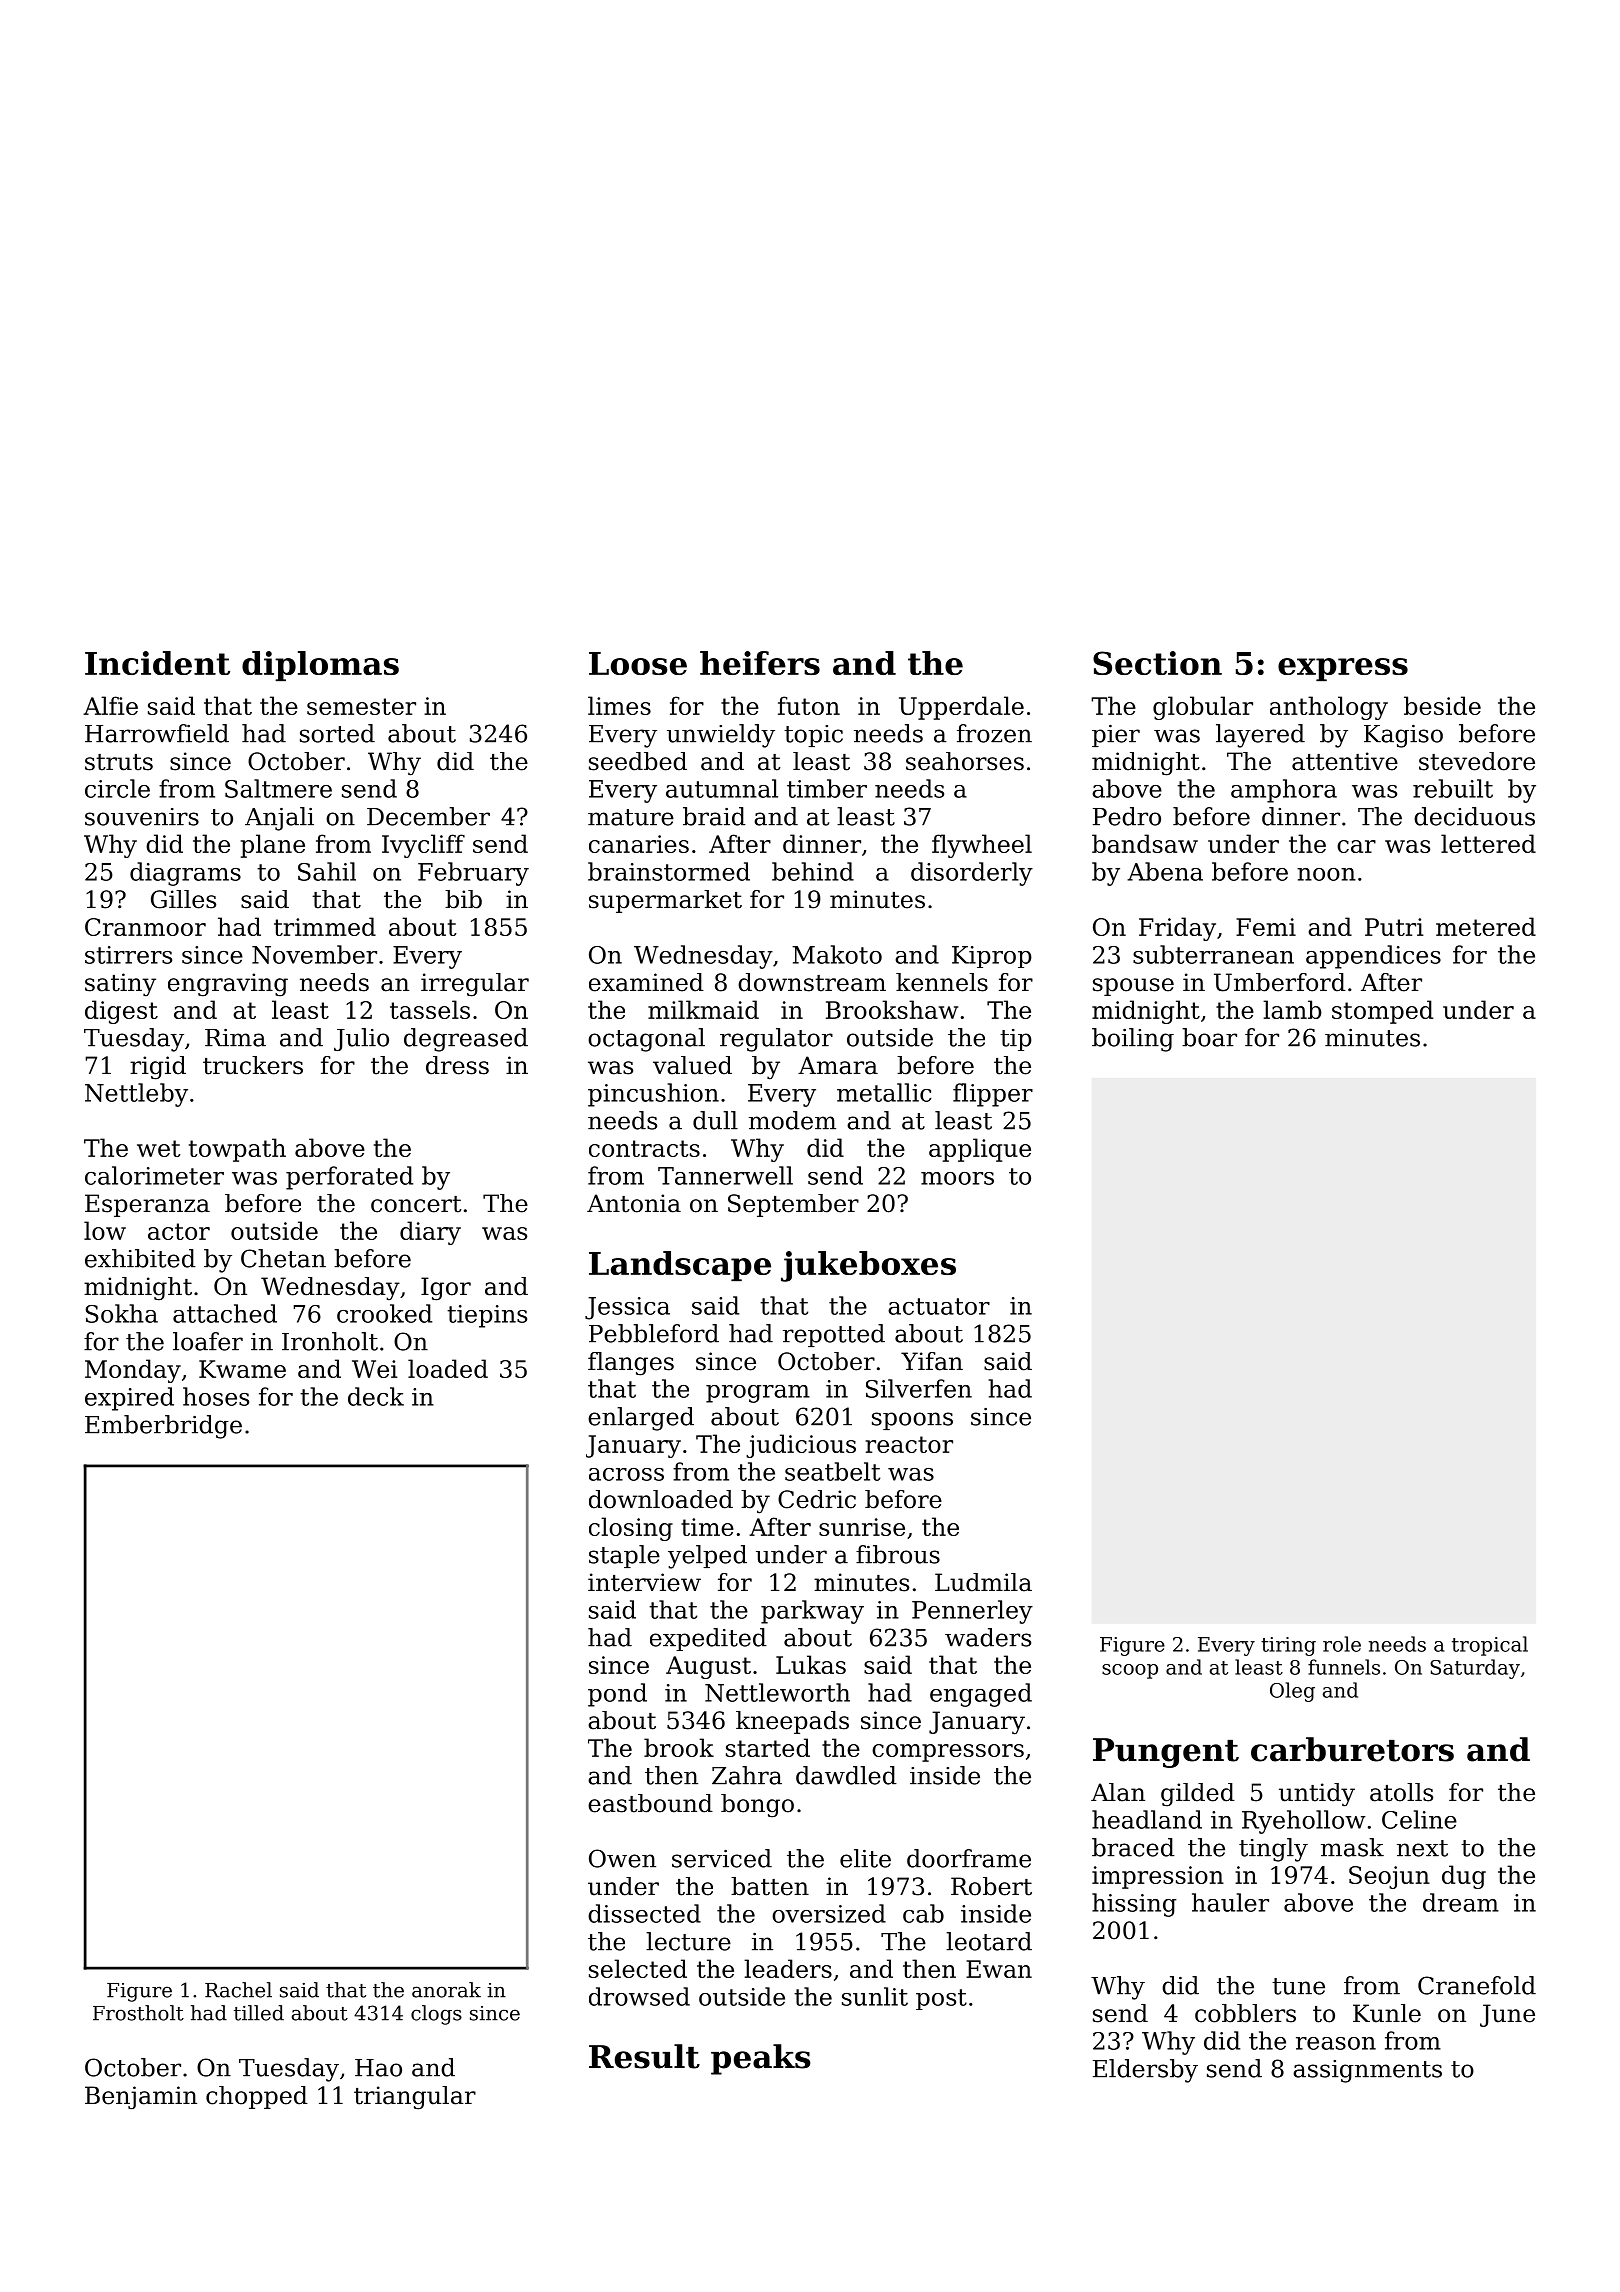  What do you see at coordinates (932, 1361) in the image?
I see `Yifan` at bounding box center [932, 1361].
